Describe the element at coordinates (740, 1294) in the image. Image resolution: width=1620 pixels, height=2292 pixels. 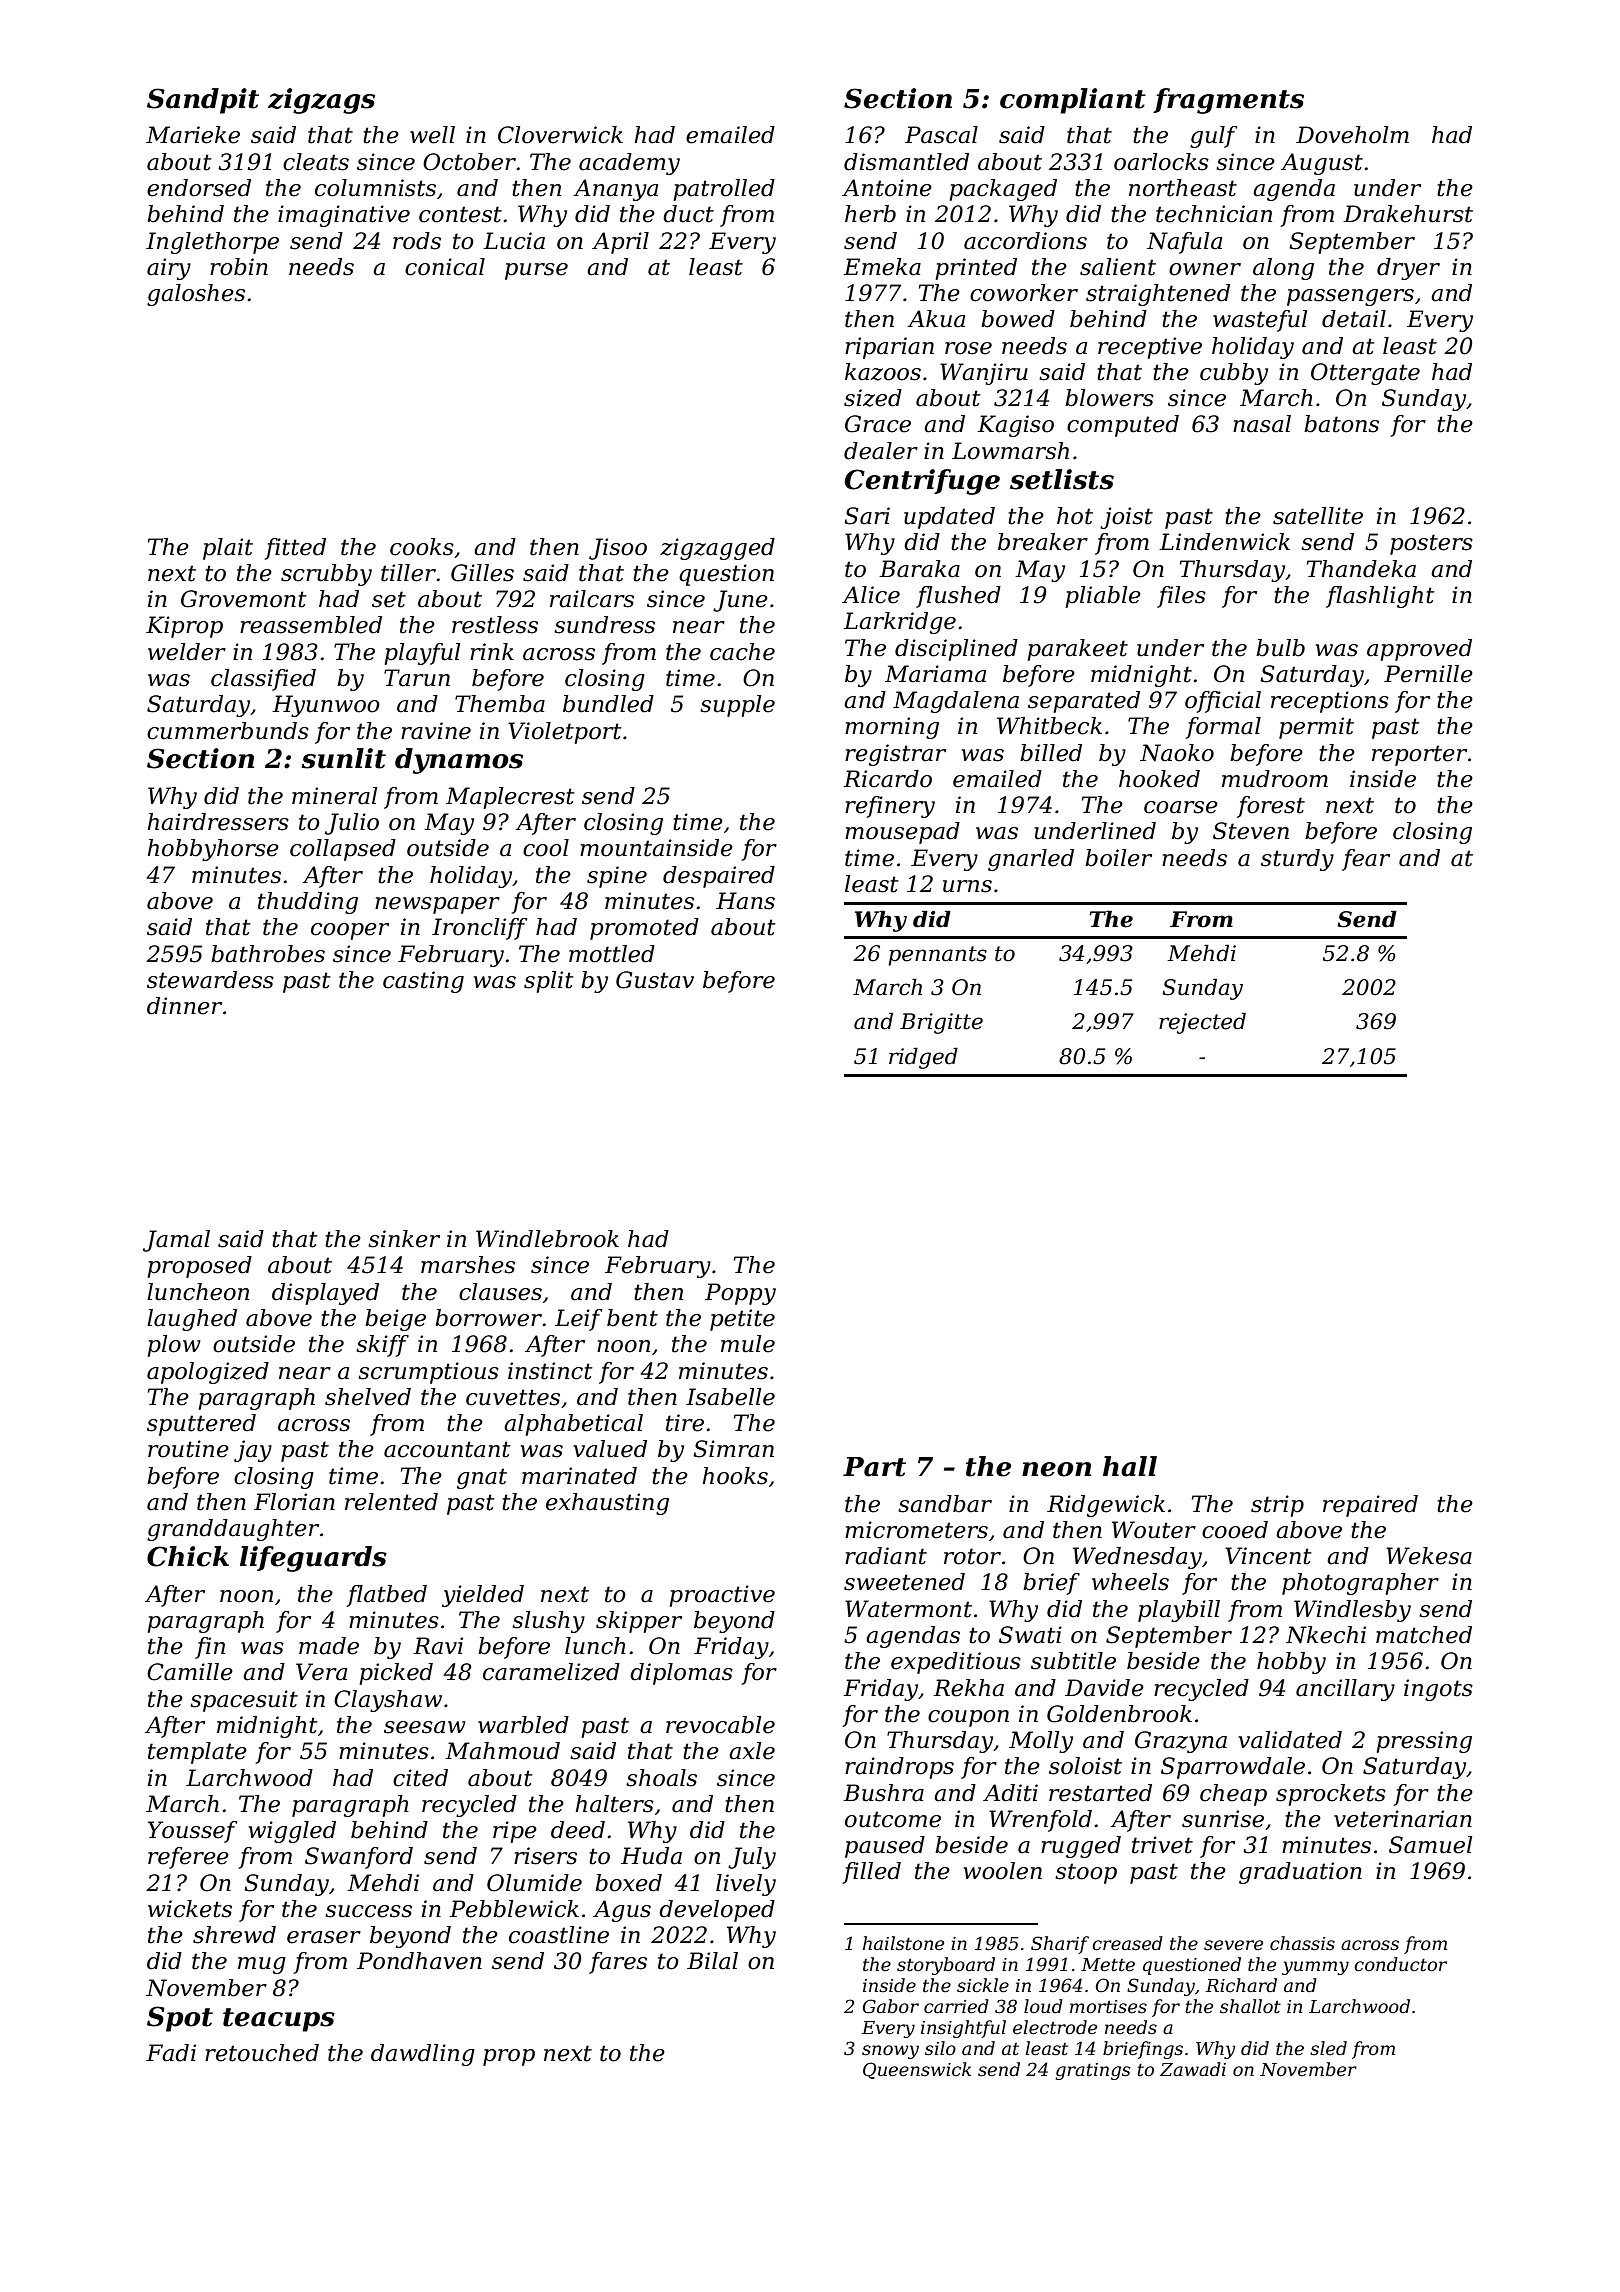
I see `Poppy` at that location.
